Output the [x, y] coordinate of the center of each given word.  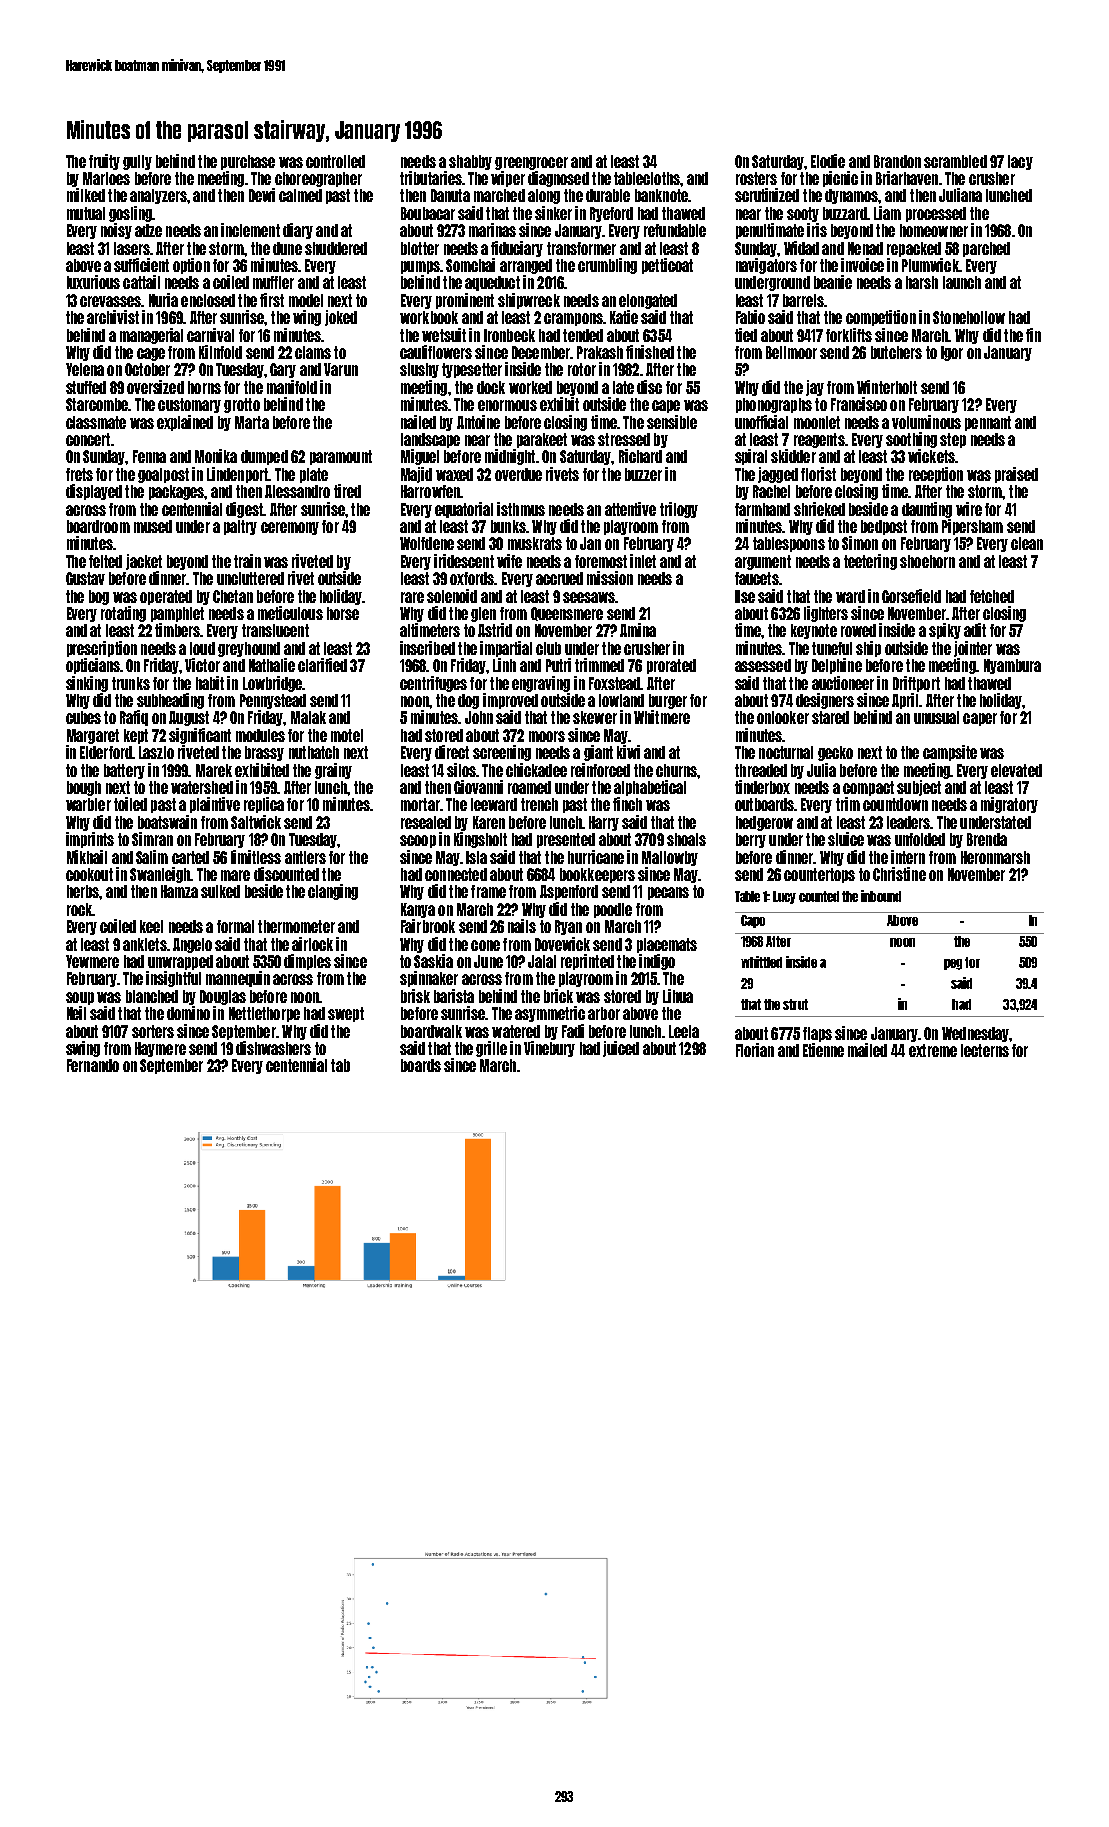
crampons [573, 319]
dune [287, 248]
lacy [1020, 162]
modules [260, 735]
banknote [661, 195]
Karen [489, 822]
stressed [624, 439]
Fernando [93, 1065]
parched [986, 249]
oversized [155, 387]
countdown [895, 804]
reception [936, 475]
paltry [240, 527]
